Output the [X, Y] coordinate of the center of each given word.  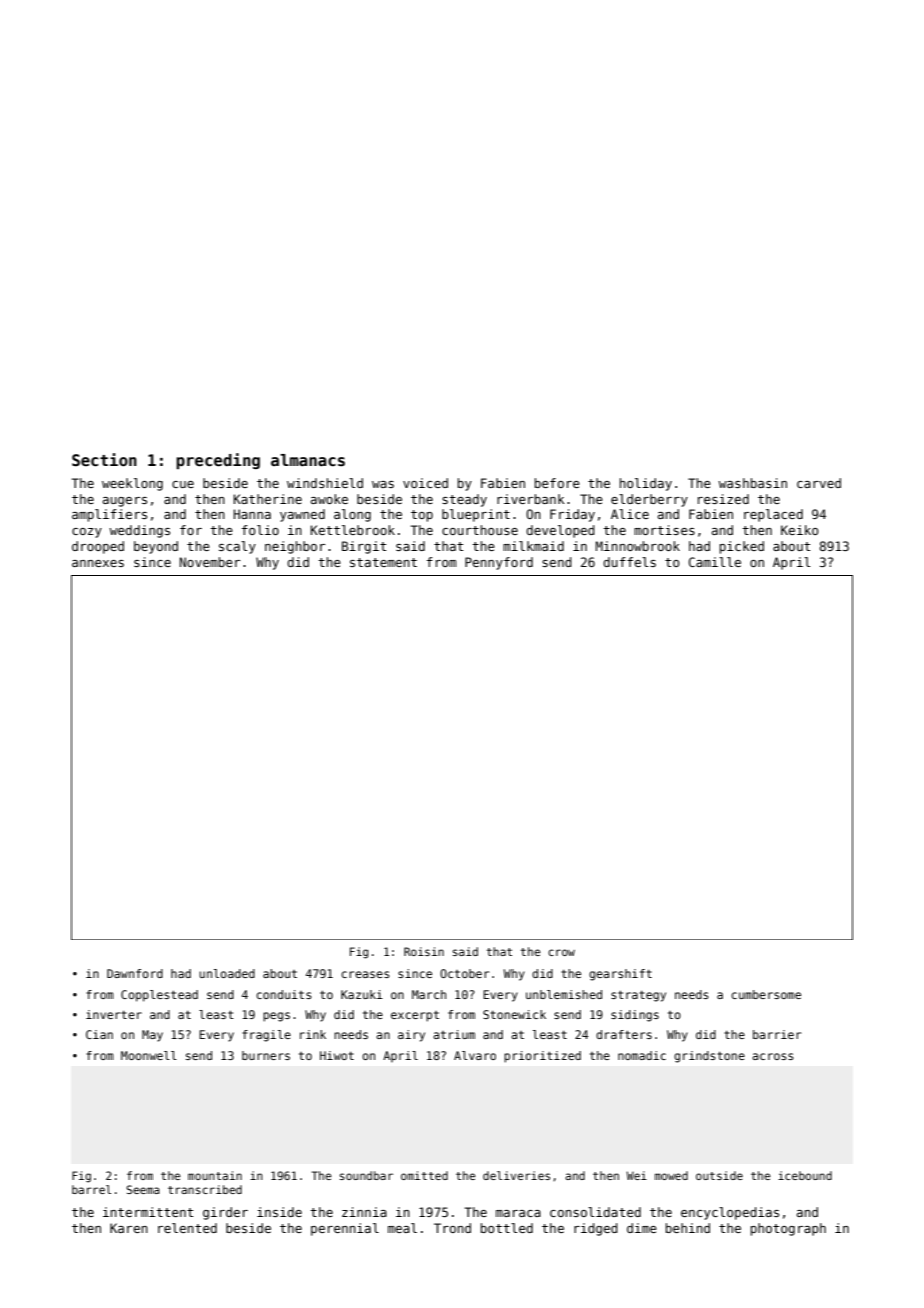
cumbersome [766, 994]
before [557, 483]
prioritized [542, 1057]
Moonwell [149, 1055]
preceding [218, 461]
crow [561, 952]
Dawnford [135, 973]
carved [819, 483]
